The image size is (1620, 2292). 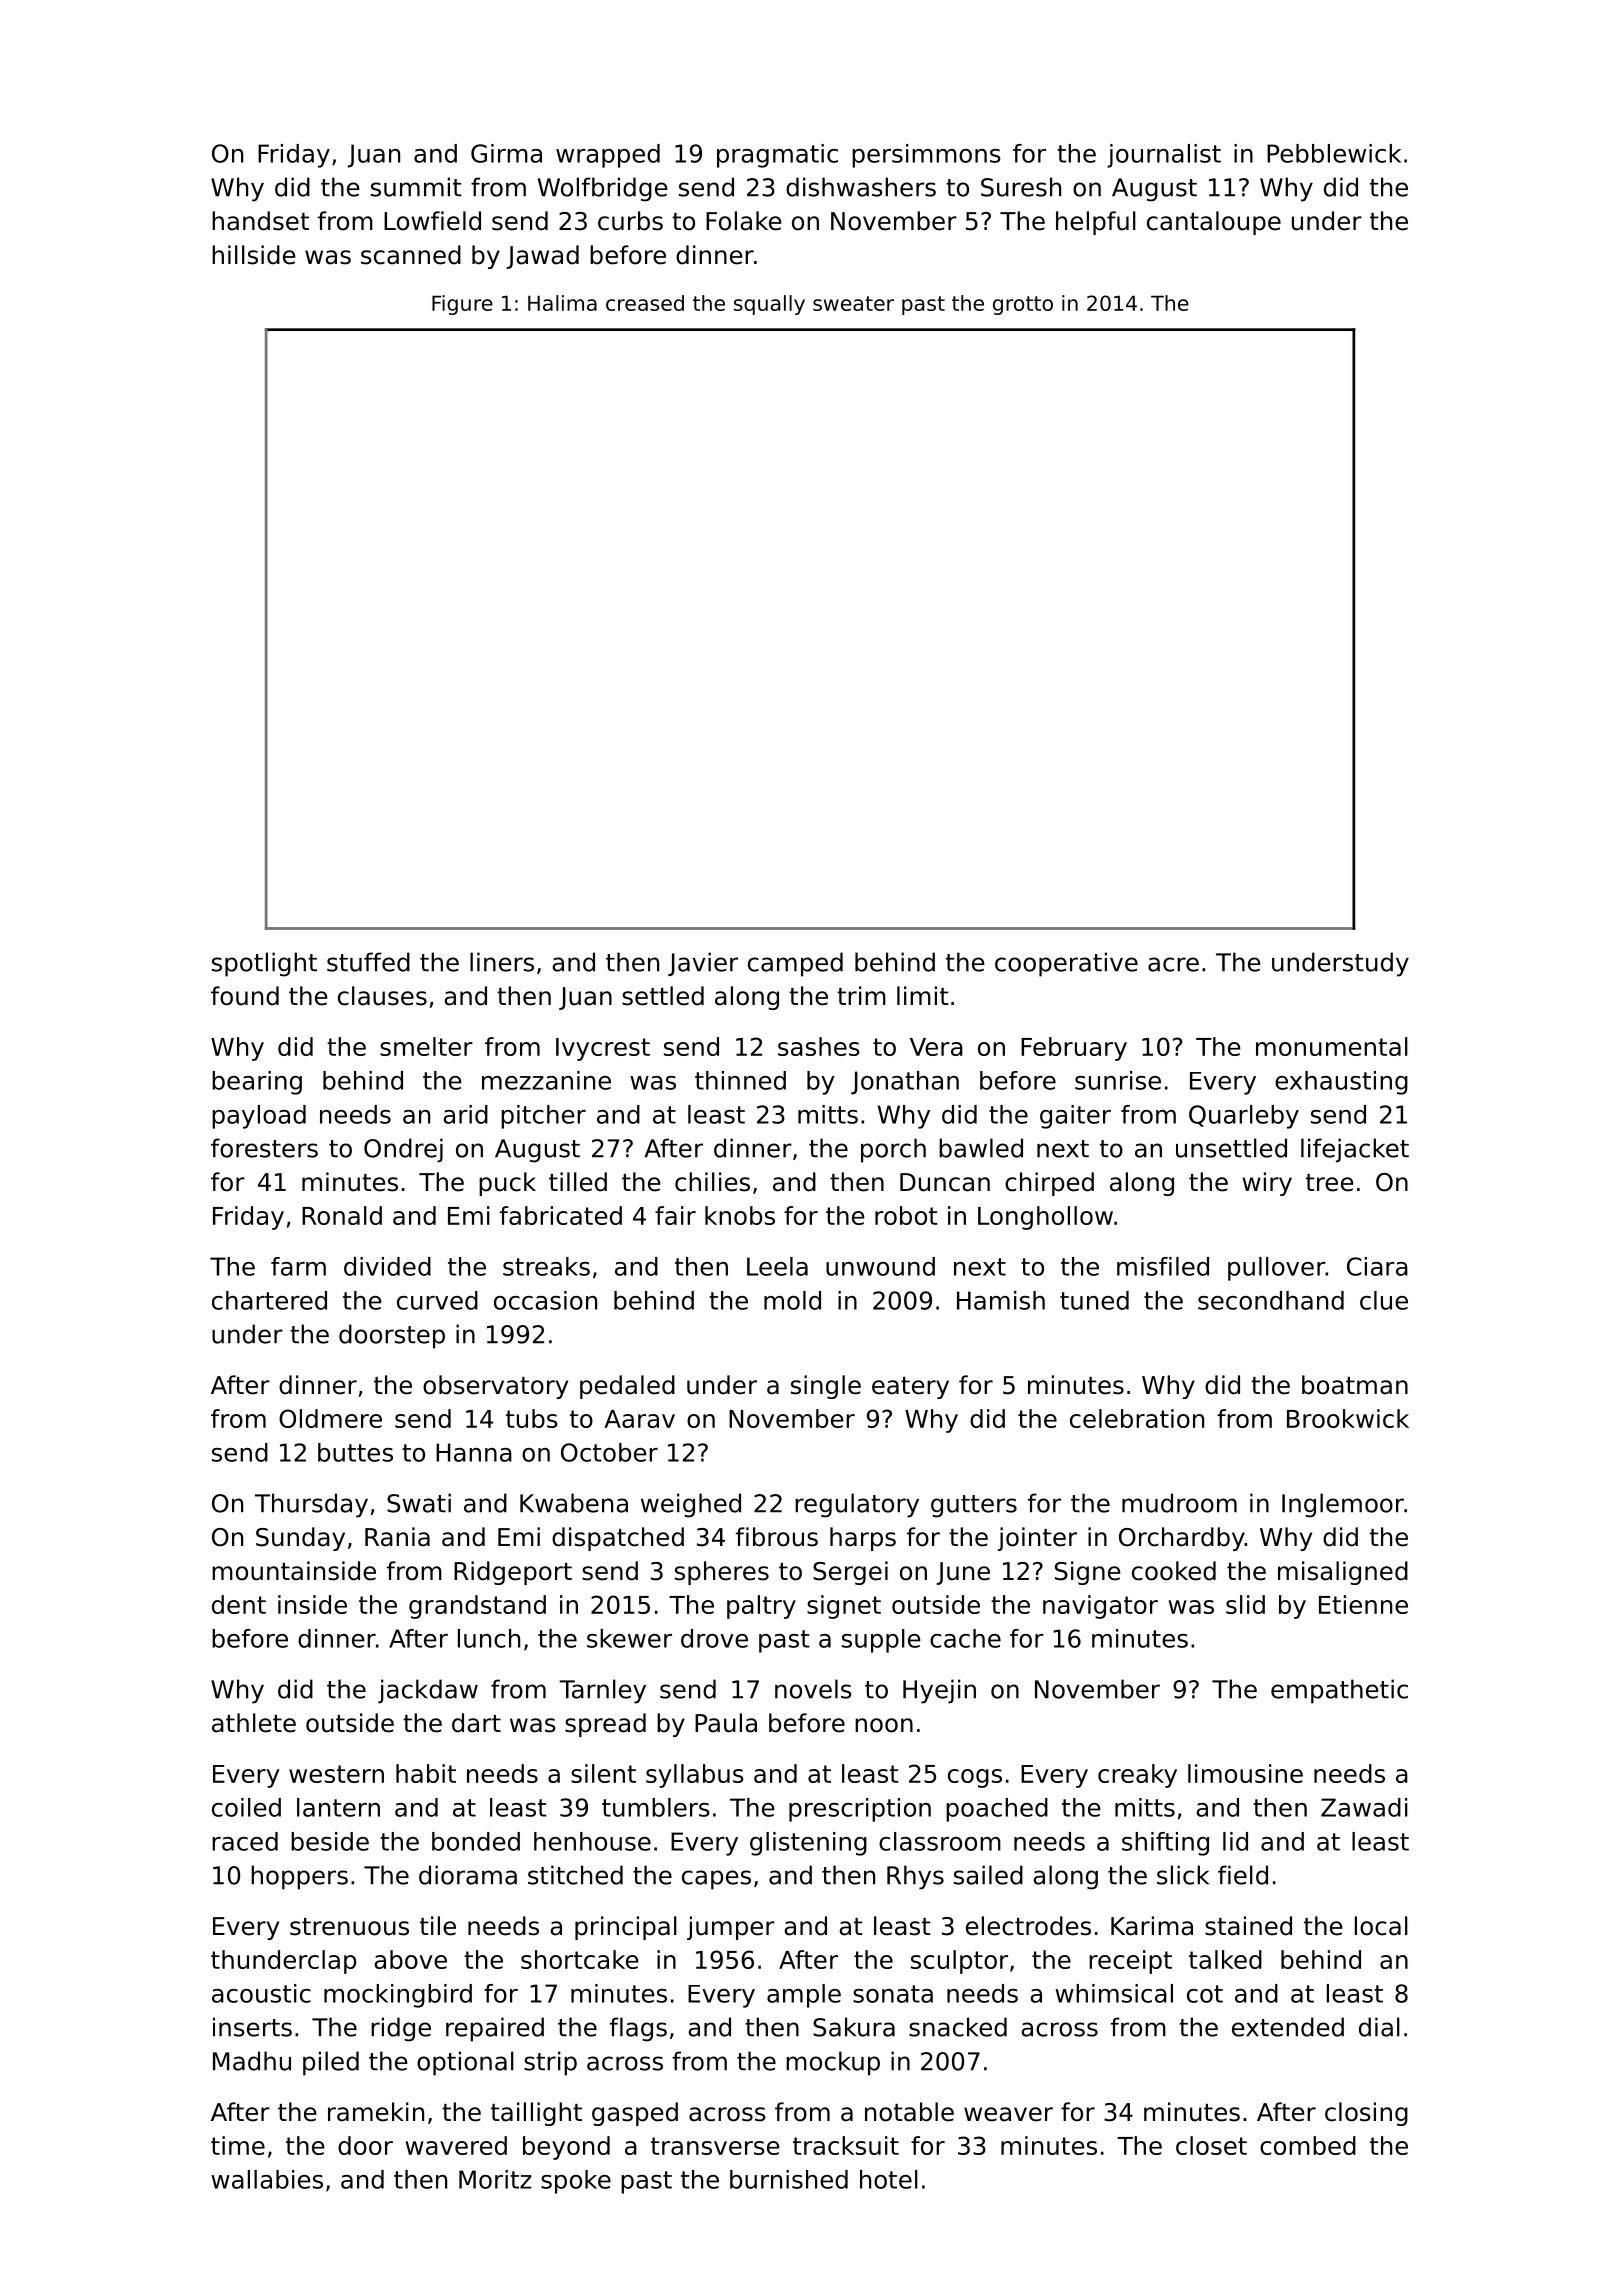 I want to click on Moritz, so click(x=495, y=2179).
